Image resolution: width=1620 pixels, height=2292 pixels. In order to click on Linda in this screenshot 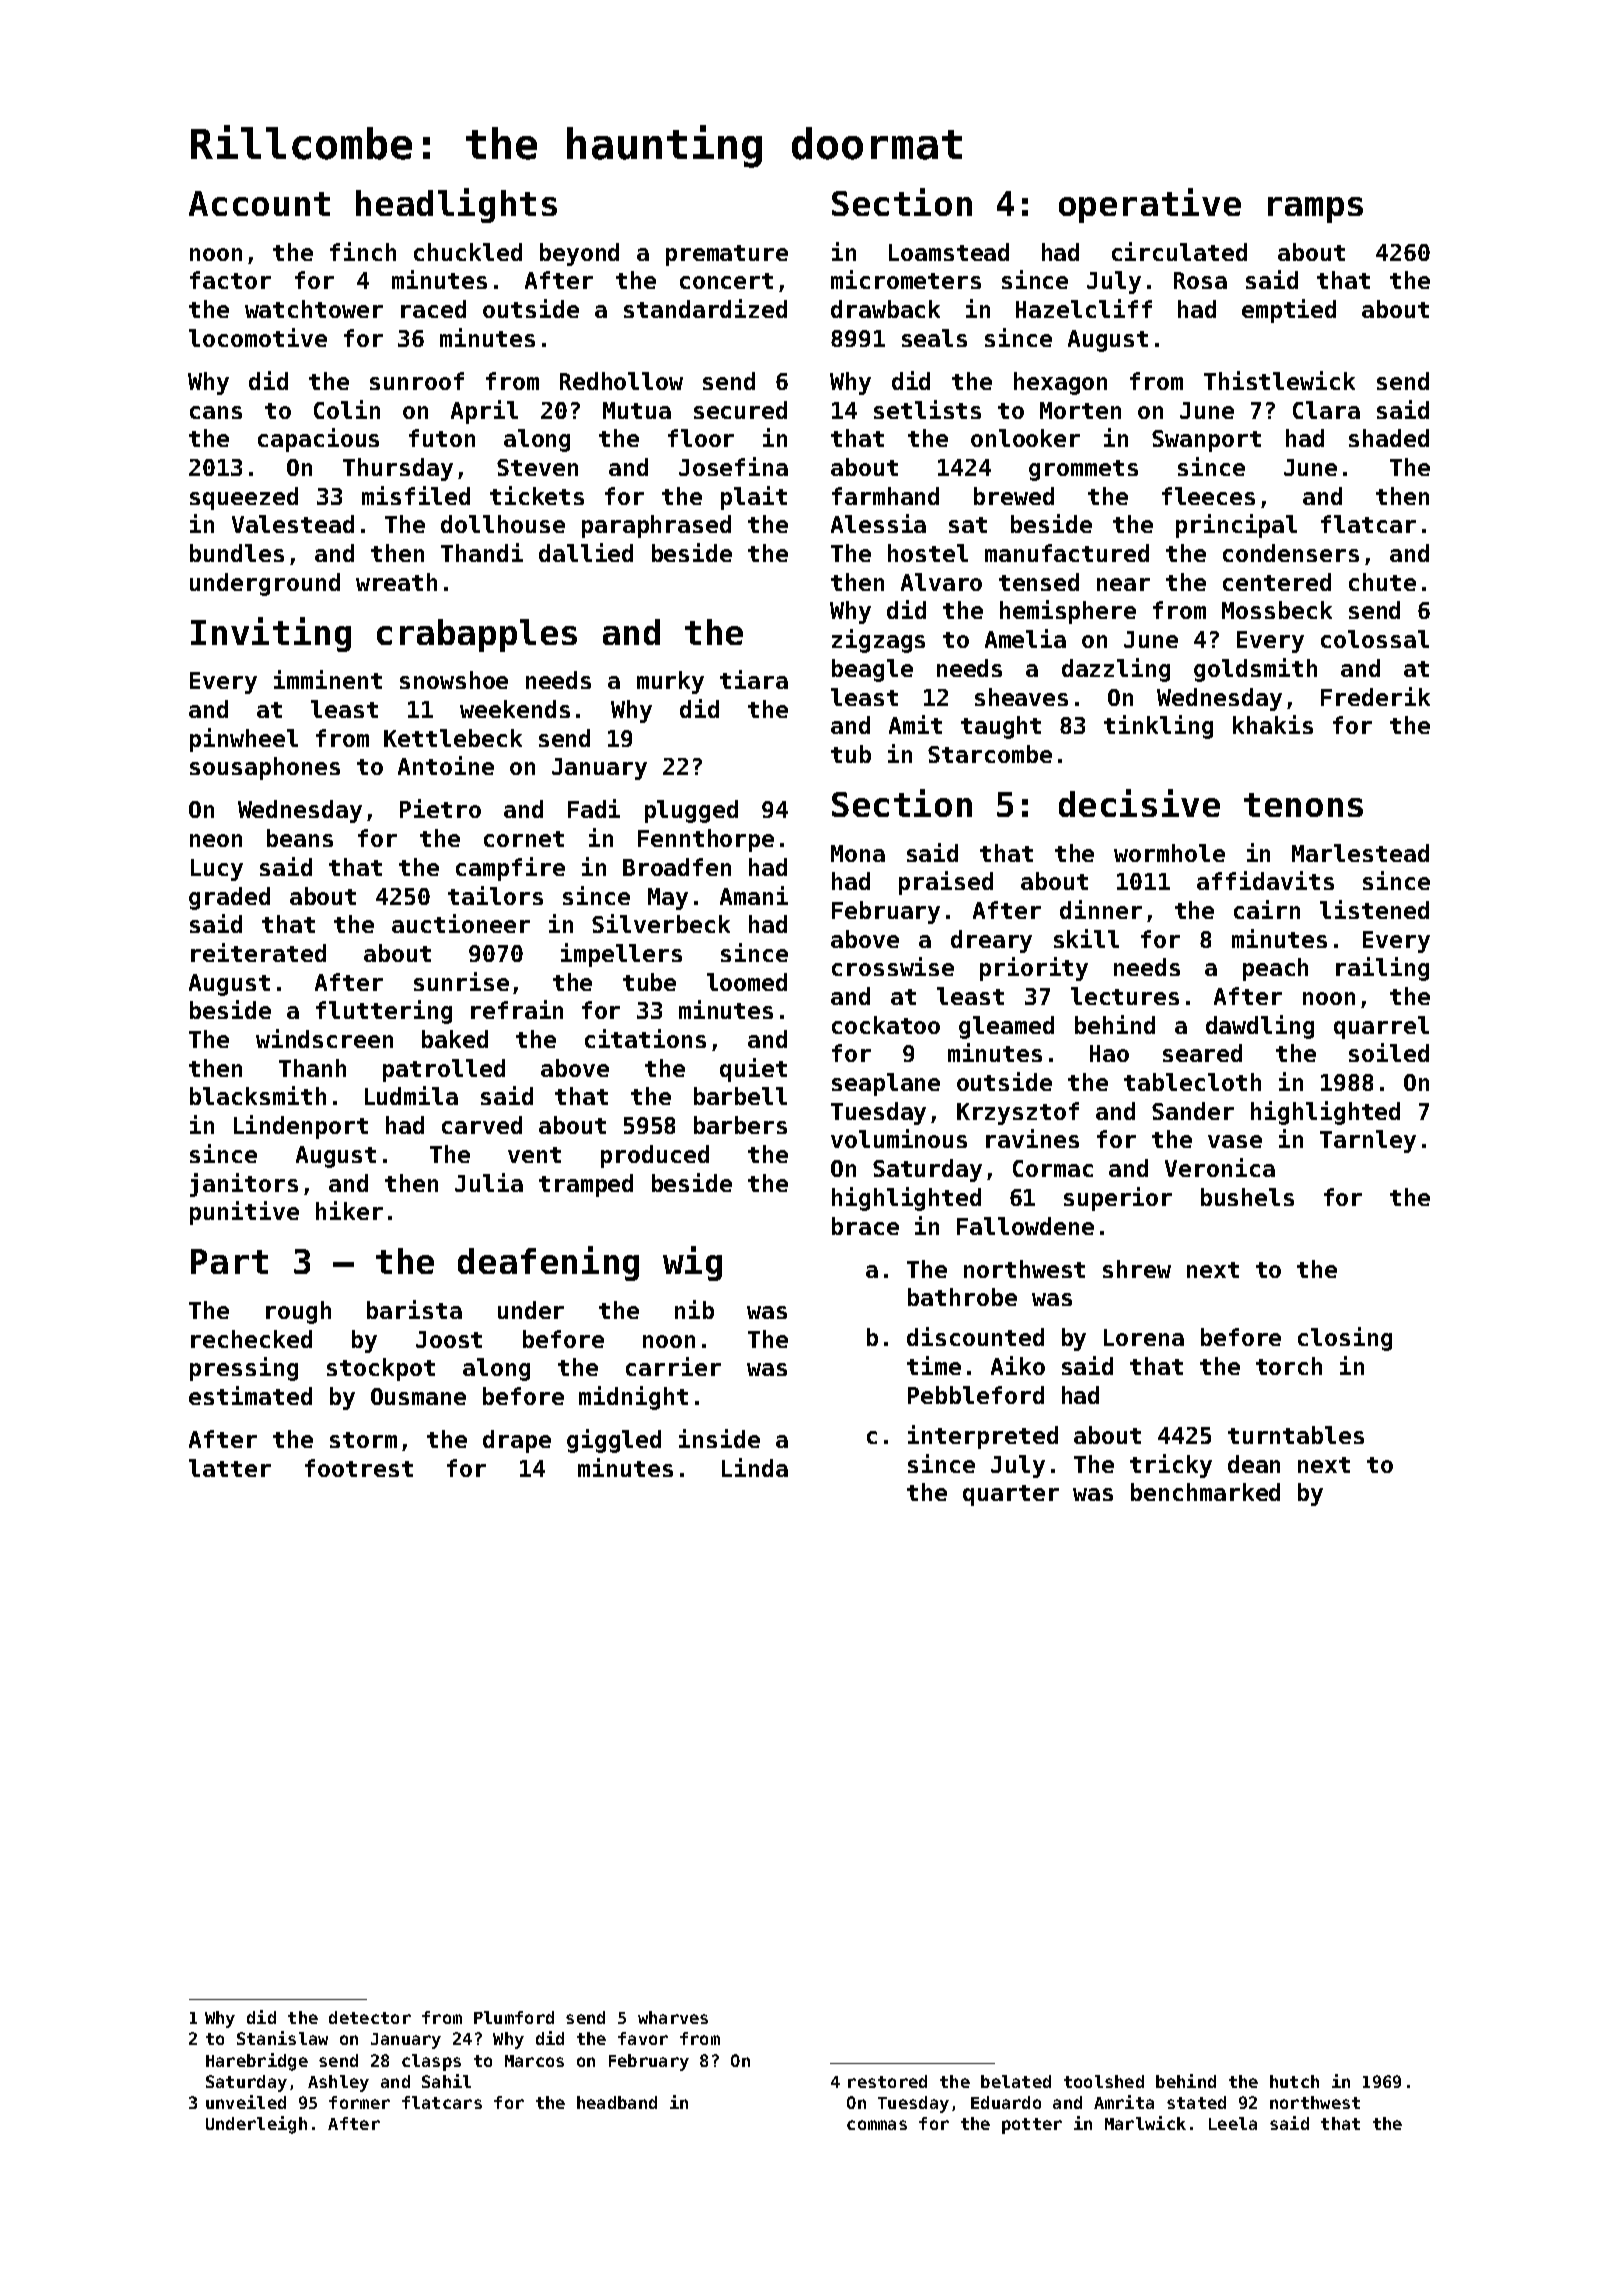, I will do `click(755, 1467)`.
